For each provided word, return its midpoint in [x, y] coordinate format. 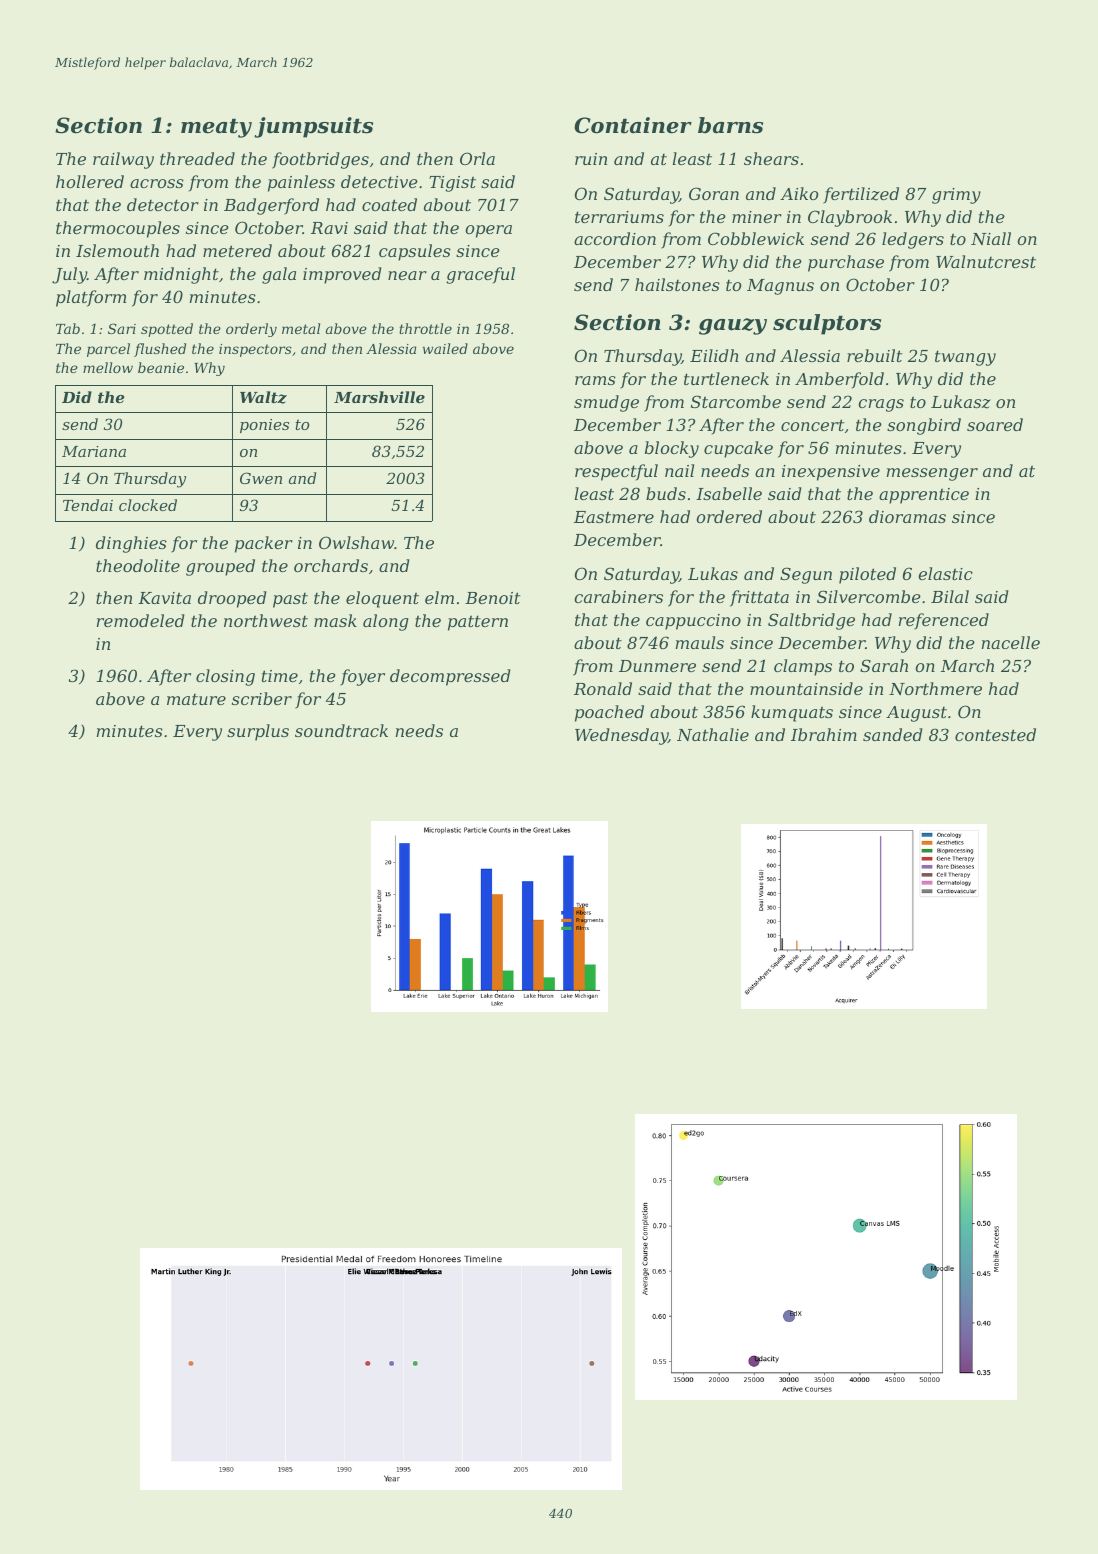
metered [237, 250]
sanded [893, 734]
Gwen [261, 478]
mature [196, 699]
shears [771, 158]
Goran [714, 193]
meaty [216, 128]
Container [633, 125]
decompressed [450, 677]
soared [995, 424]
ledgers [913, 240]
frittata [759, 598]
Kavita [164, 598]
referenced [944, 621]
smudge [606, 403]
